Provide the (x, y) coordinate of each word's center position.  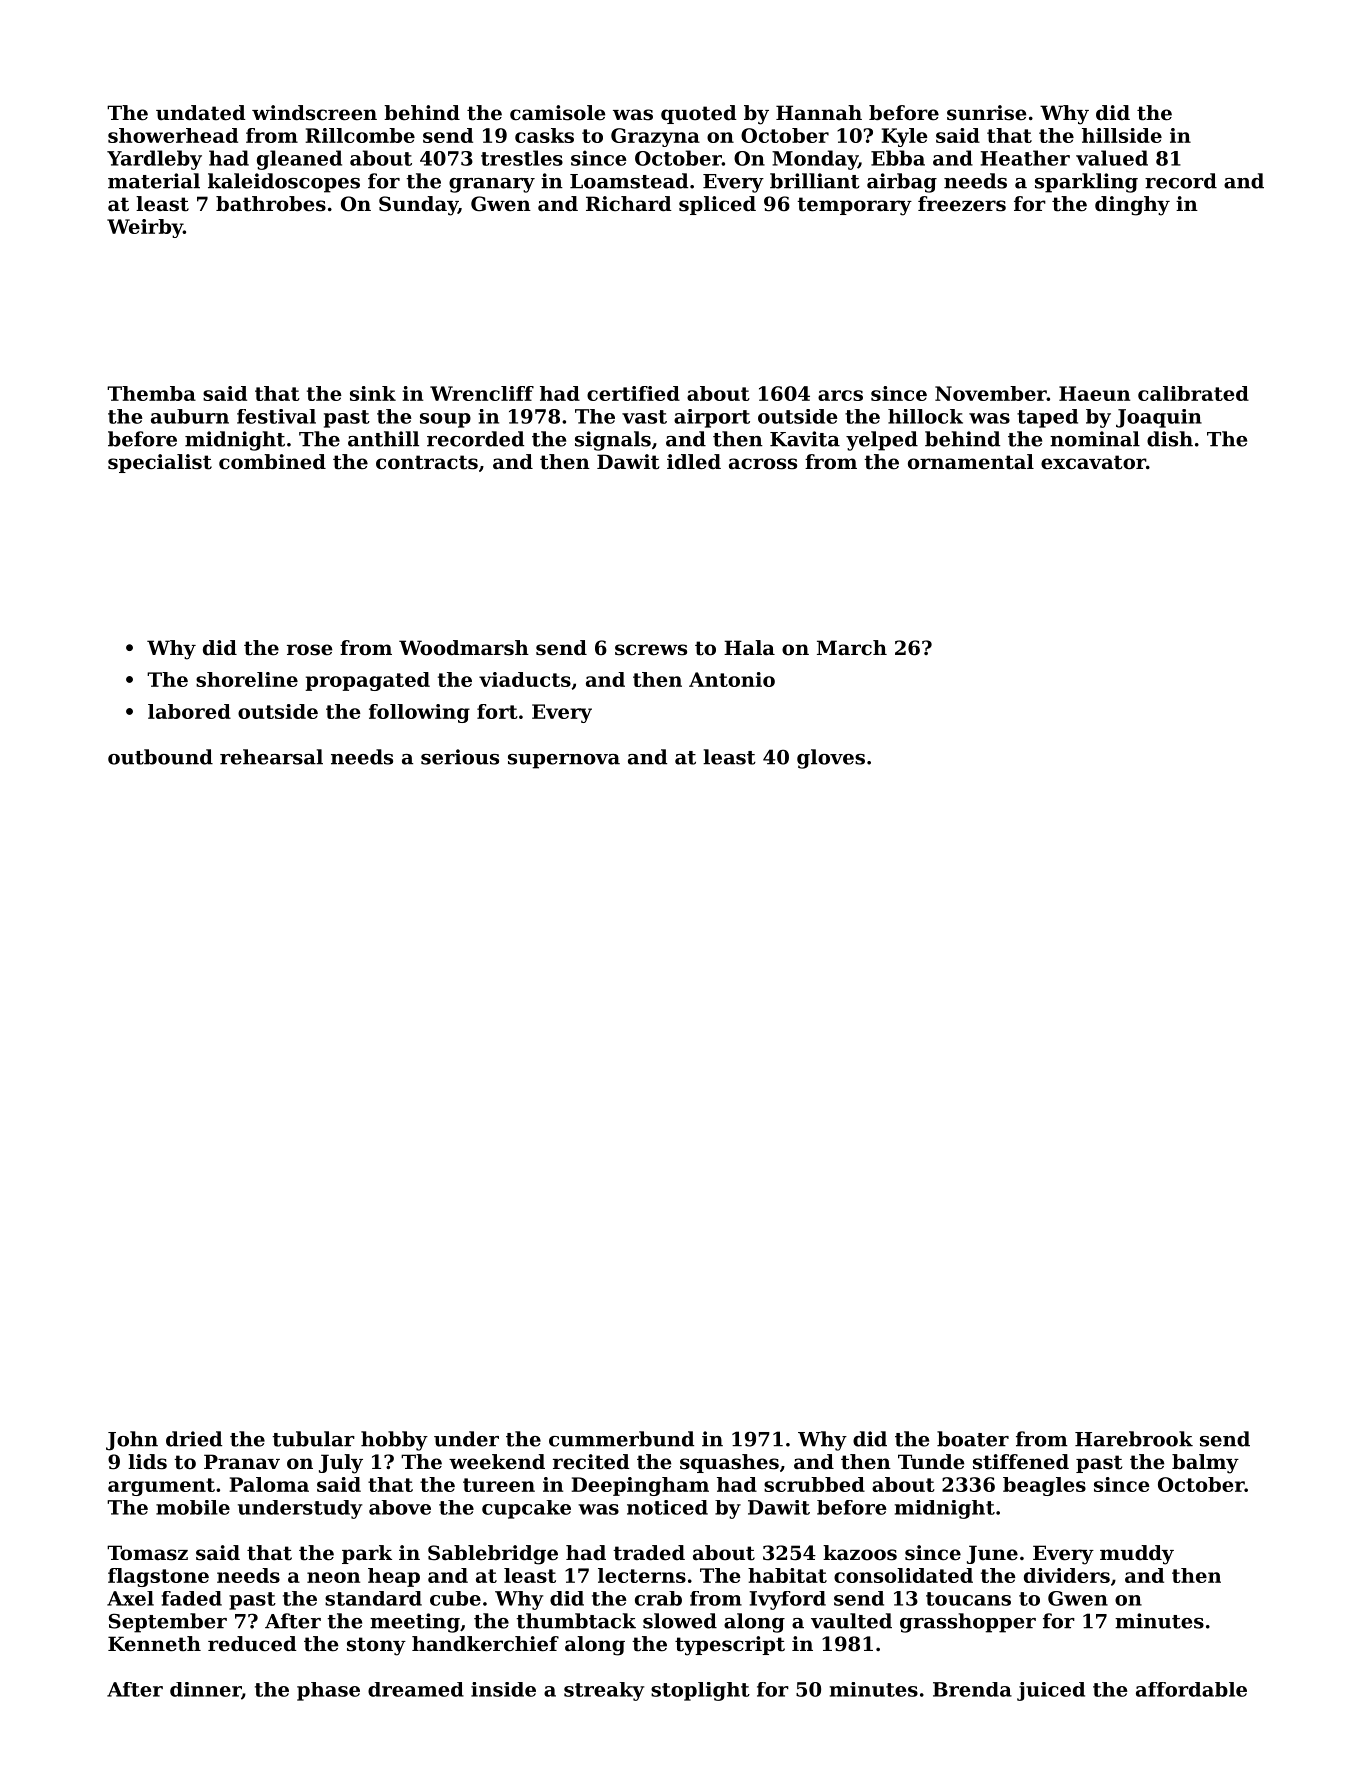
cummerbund (621, 1439)
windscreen (314, 113)
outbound (160, 757)
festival (276, 416)
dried (194, 1439)
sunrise (986, 113)
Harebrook (1134, 1439)
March (852, 647)
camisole (557, 113)
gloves (831, 759)
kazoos (860, 1553)
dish (1170, 439)
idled (694, 462)
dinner (205, 1689)
